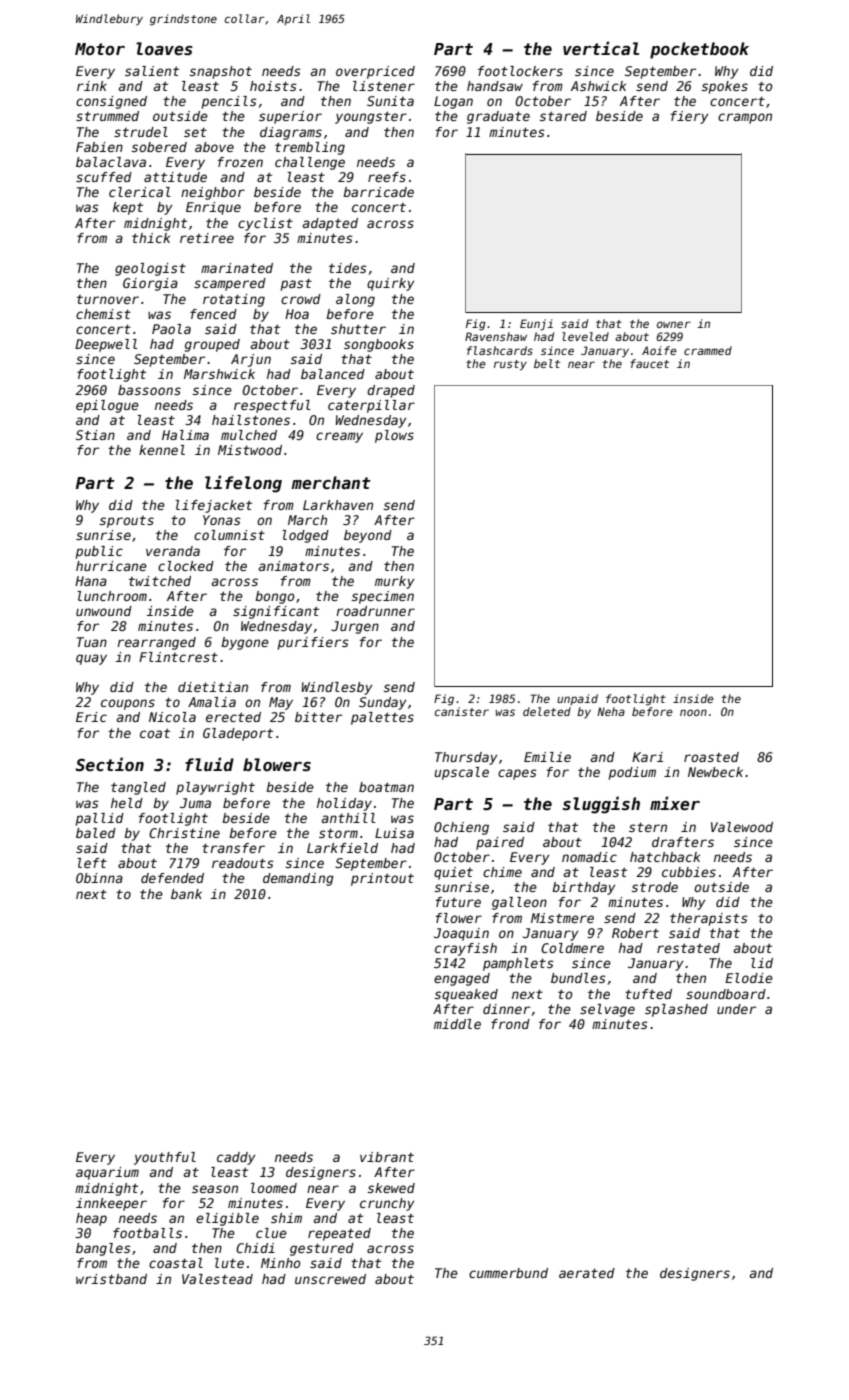 The width and height of the page is (849, 1400). What do you see at coordinates (99, 878) in the page?
I see `Obinna` at bounding box center [99, 878].
